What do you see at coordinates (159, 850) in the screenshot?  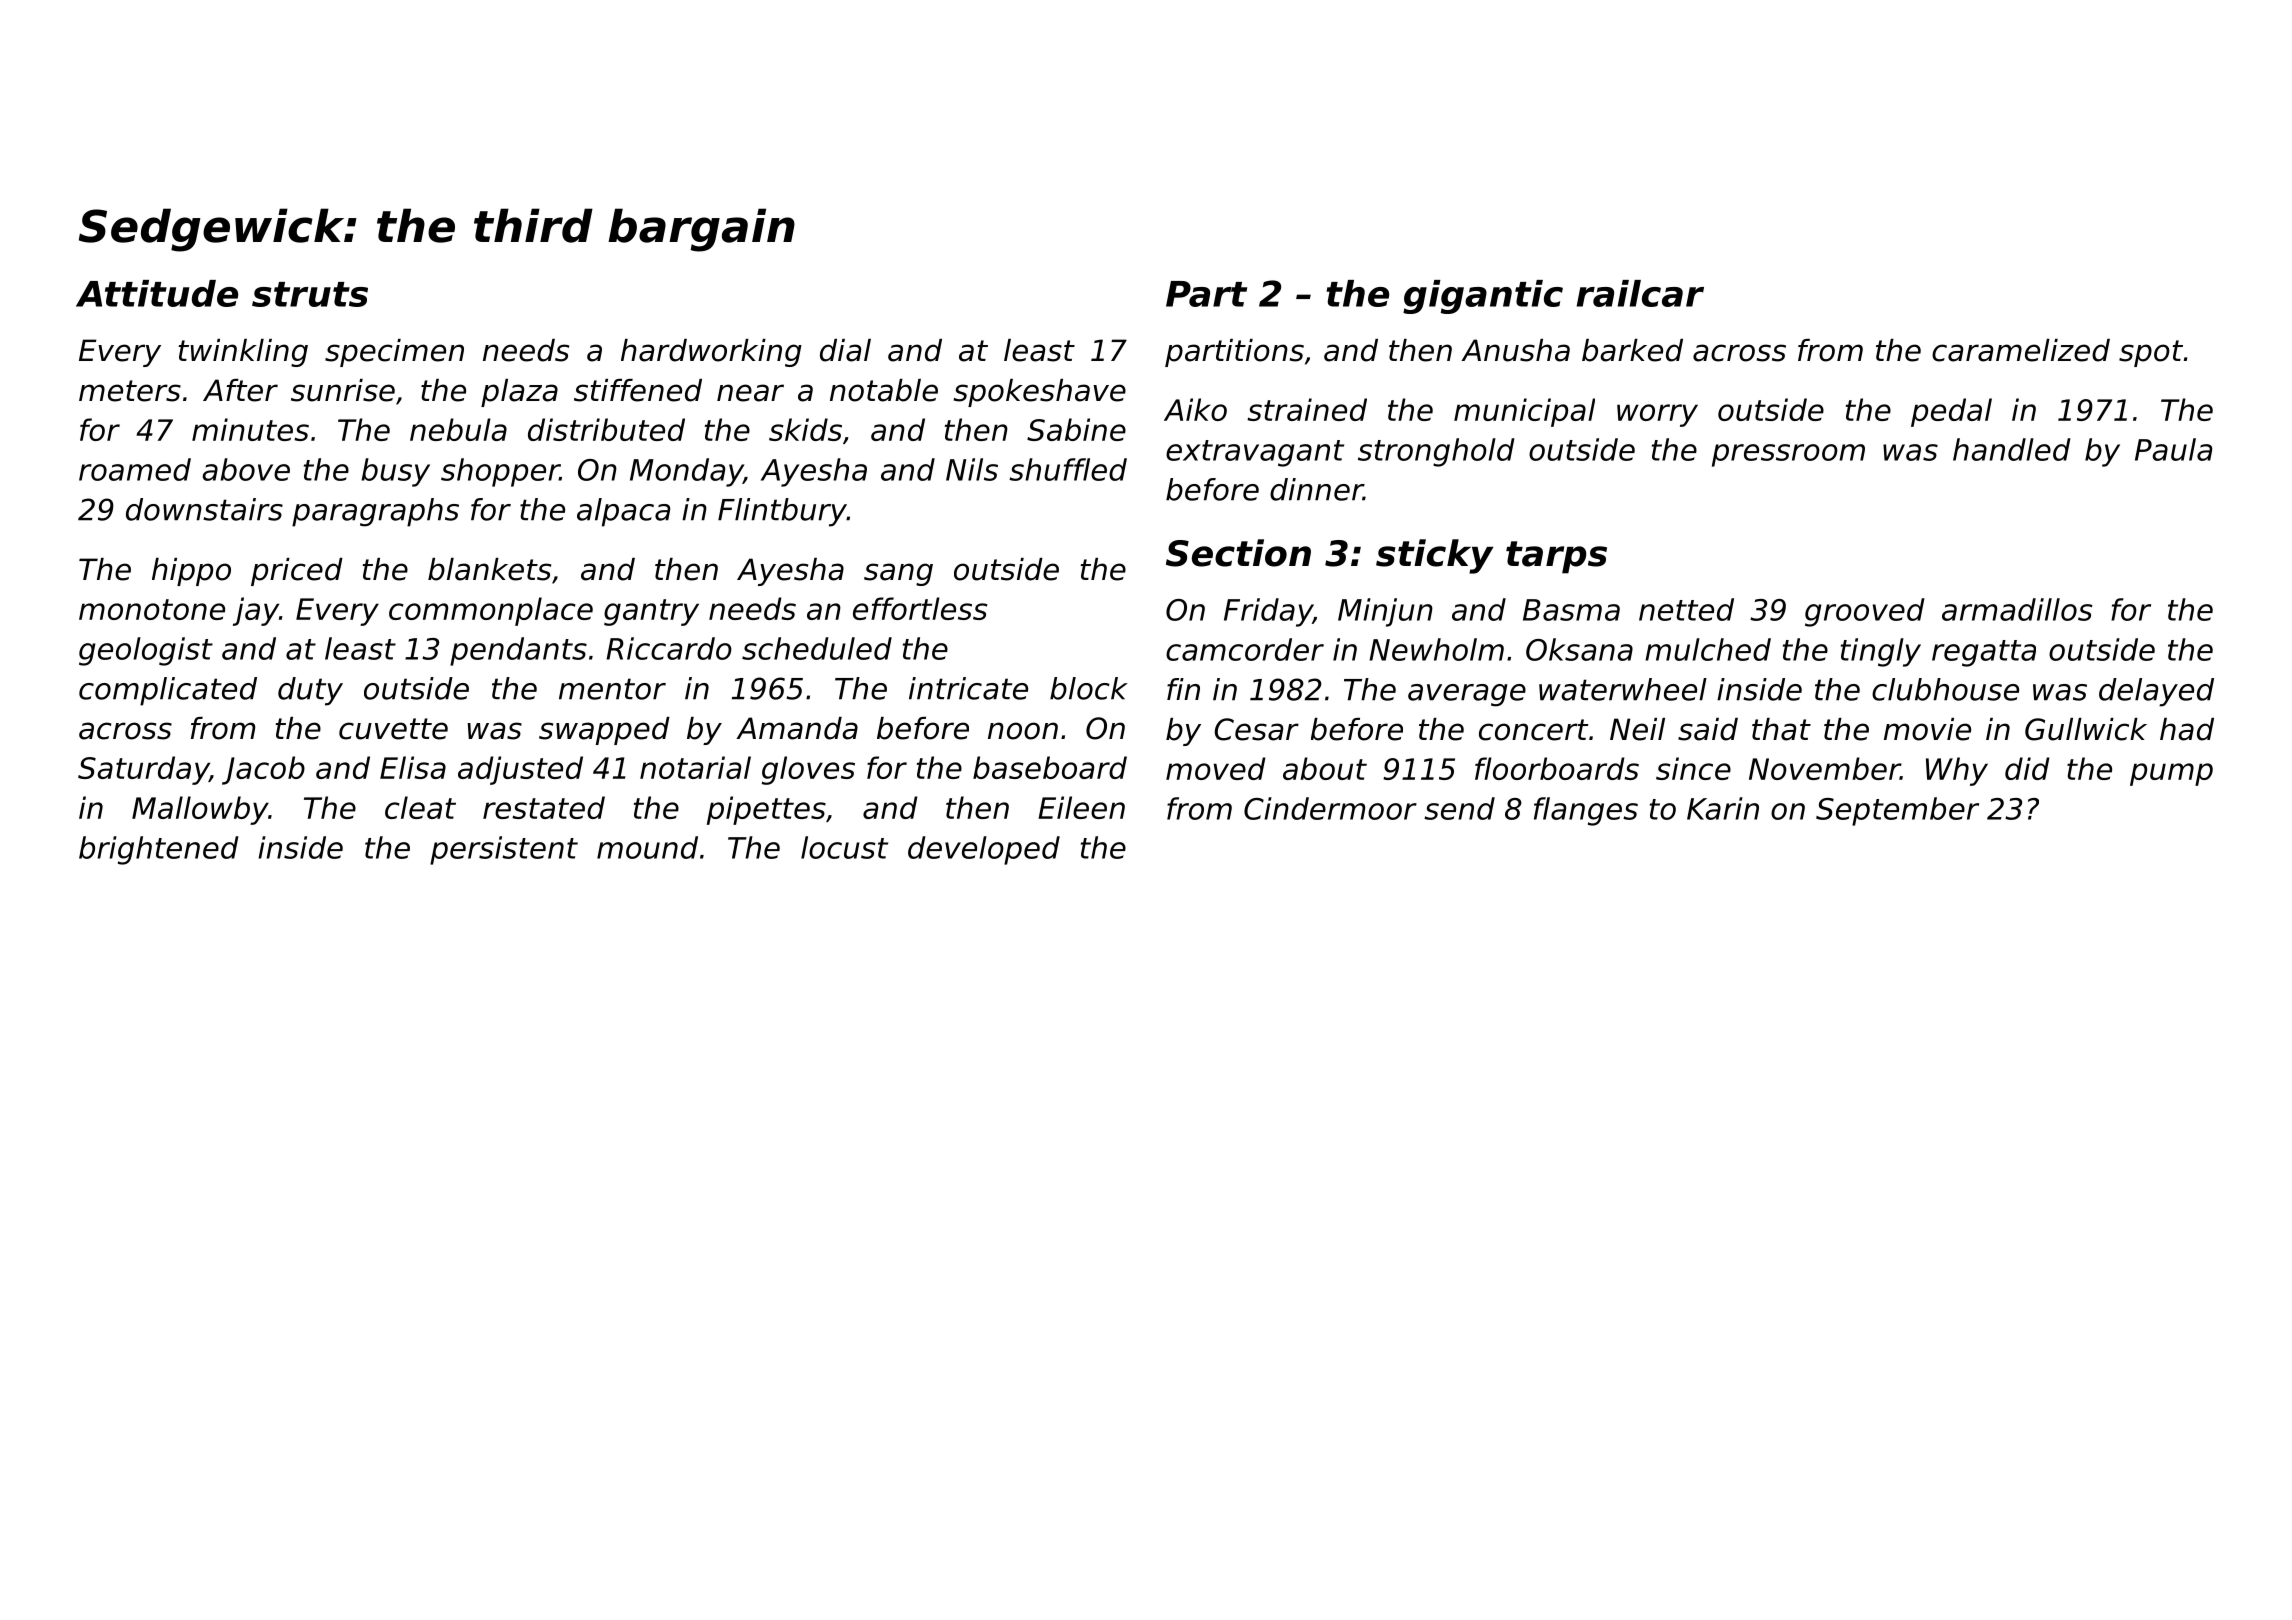 I see `brightened` at bounding box center [159, 850].
